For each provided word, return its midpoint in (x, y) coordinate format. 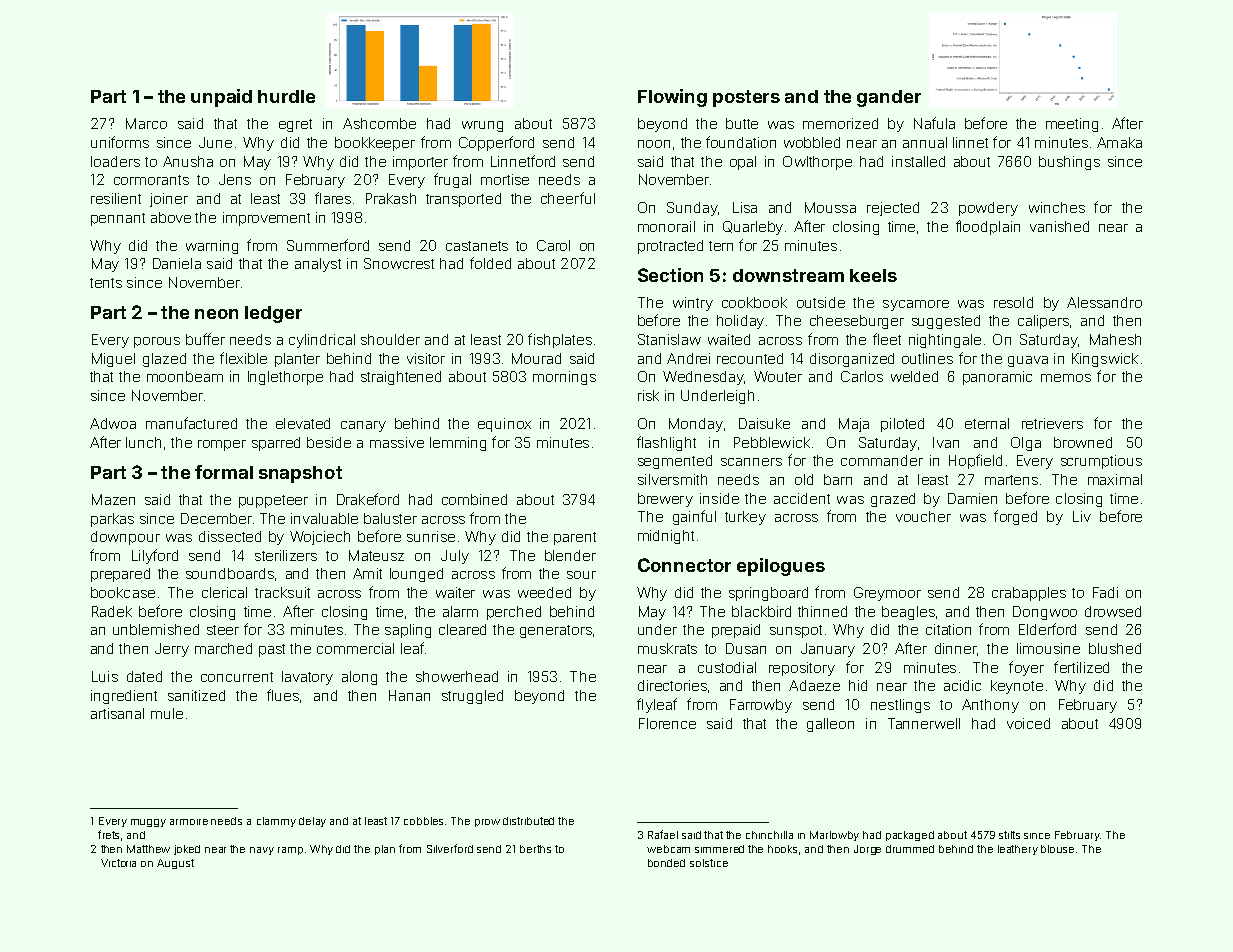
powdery (988, 209)
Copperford (496, 143)
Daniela (177, 263)
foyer (1026, 668)
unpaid (221, 98)
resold (1013, 302)
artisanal (117, 713)
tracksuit (282, 592)
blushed (1115, 648)
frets (108, 834)
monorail (666, 226)
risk (648, 395)
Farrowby (761, 706)
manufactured (191, 423)
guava (1028, 361)
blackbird (761, 611)
